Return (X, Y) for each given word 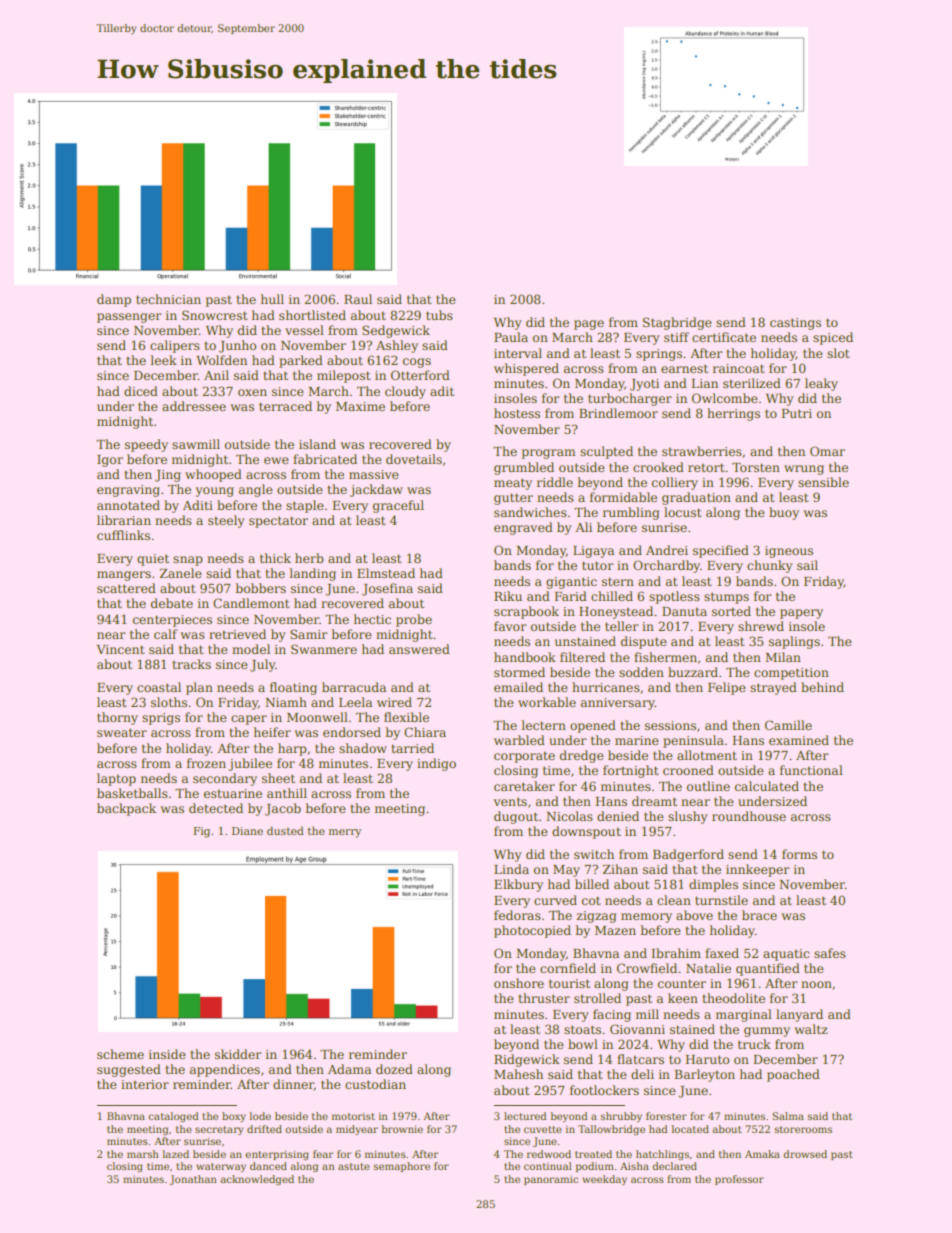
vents (510, 801)
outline (708, 786)
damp (114, 300)
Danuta (684, 611)
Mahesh (518, 1074)
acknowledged (257, 1180)
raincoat (739, 368)
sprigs (161, 719)
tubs (439, 315)
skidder (238, 1054)
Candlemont (251, 603)
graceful (398, 506)
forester (666, 1116)
